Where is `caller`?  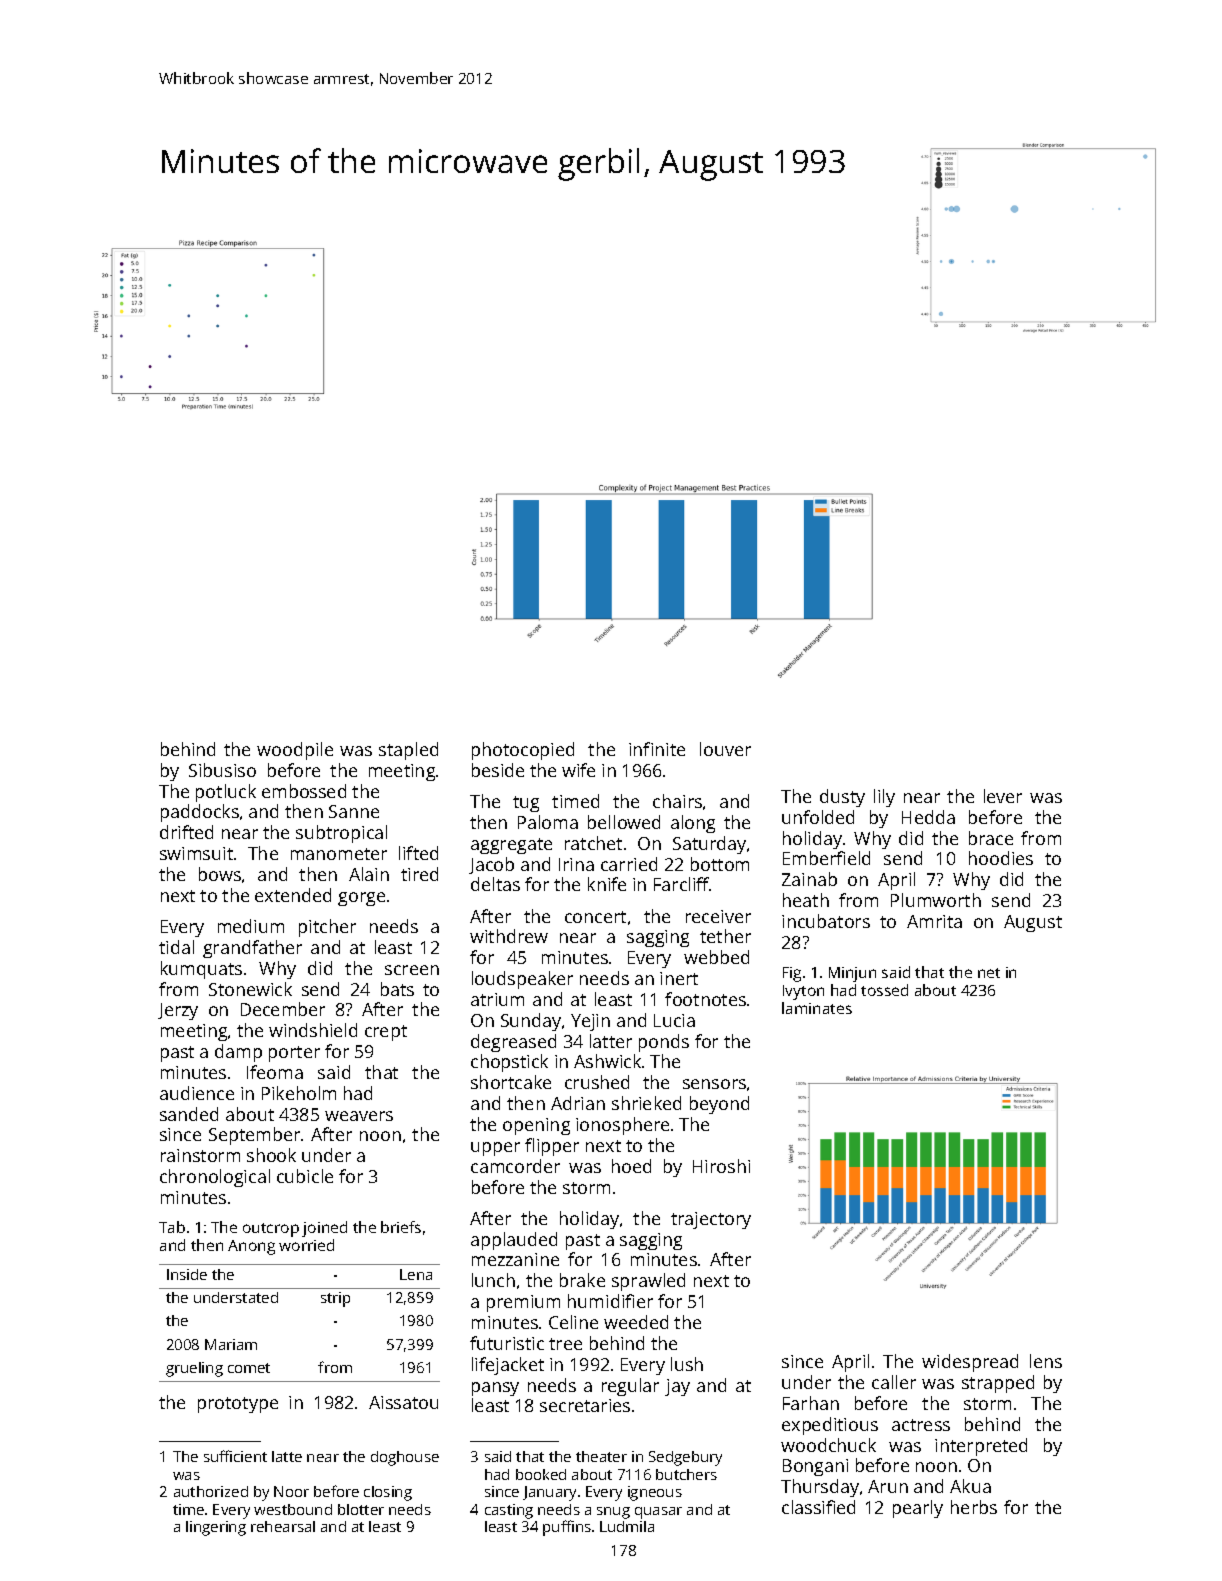
caller is located at coordinates (894, 1382).
